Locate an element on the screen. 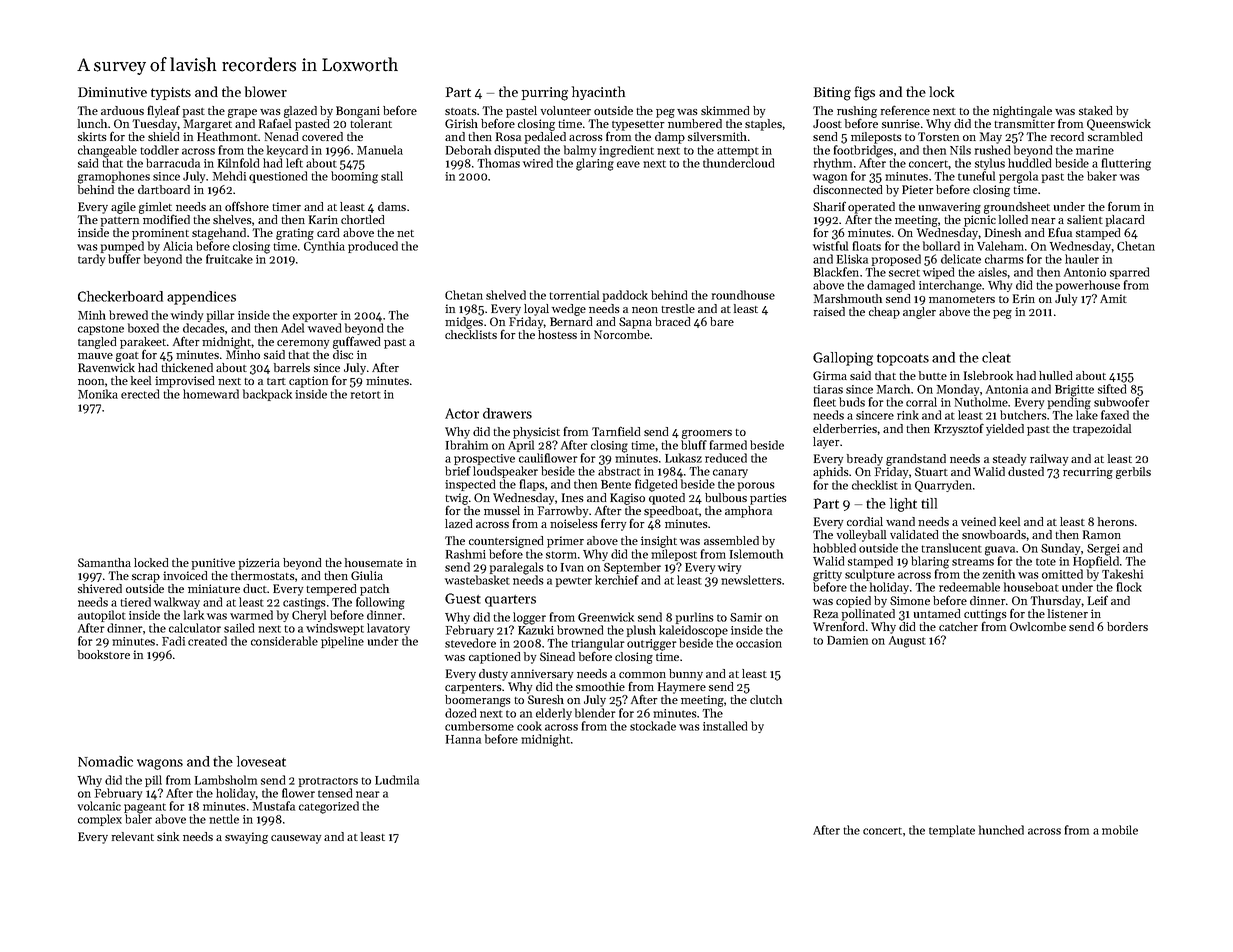  bookstore is located at coordinates (104, 654).
